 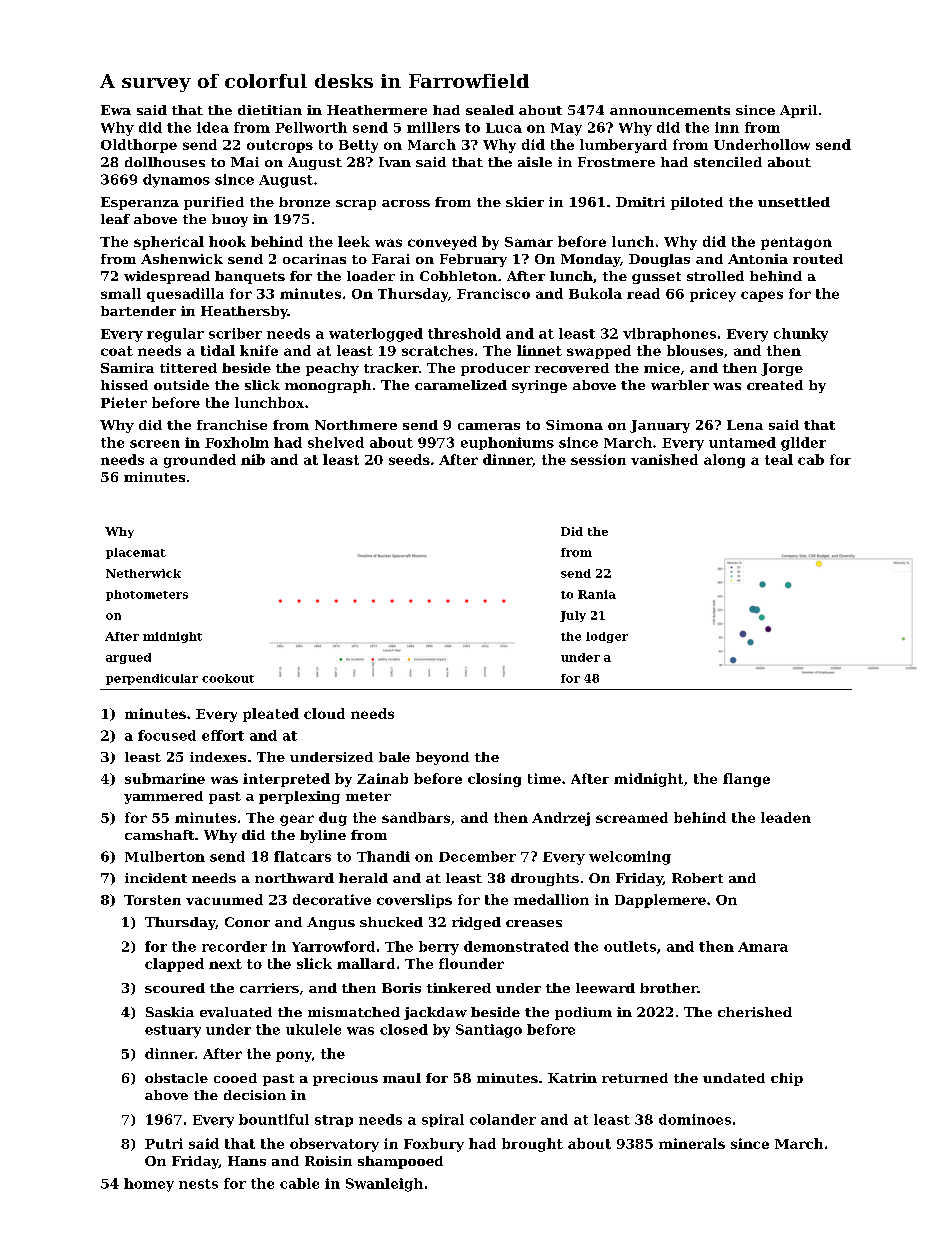 What do you see at coordinates (336, 442) in the screenshot?
I see `shelved` at bounding box center [336, 442].
